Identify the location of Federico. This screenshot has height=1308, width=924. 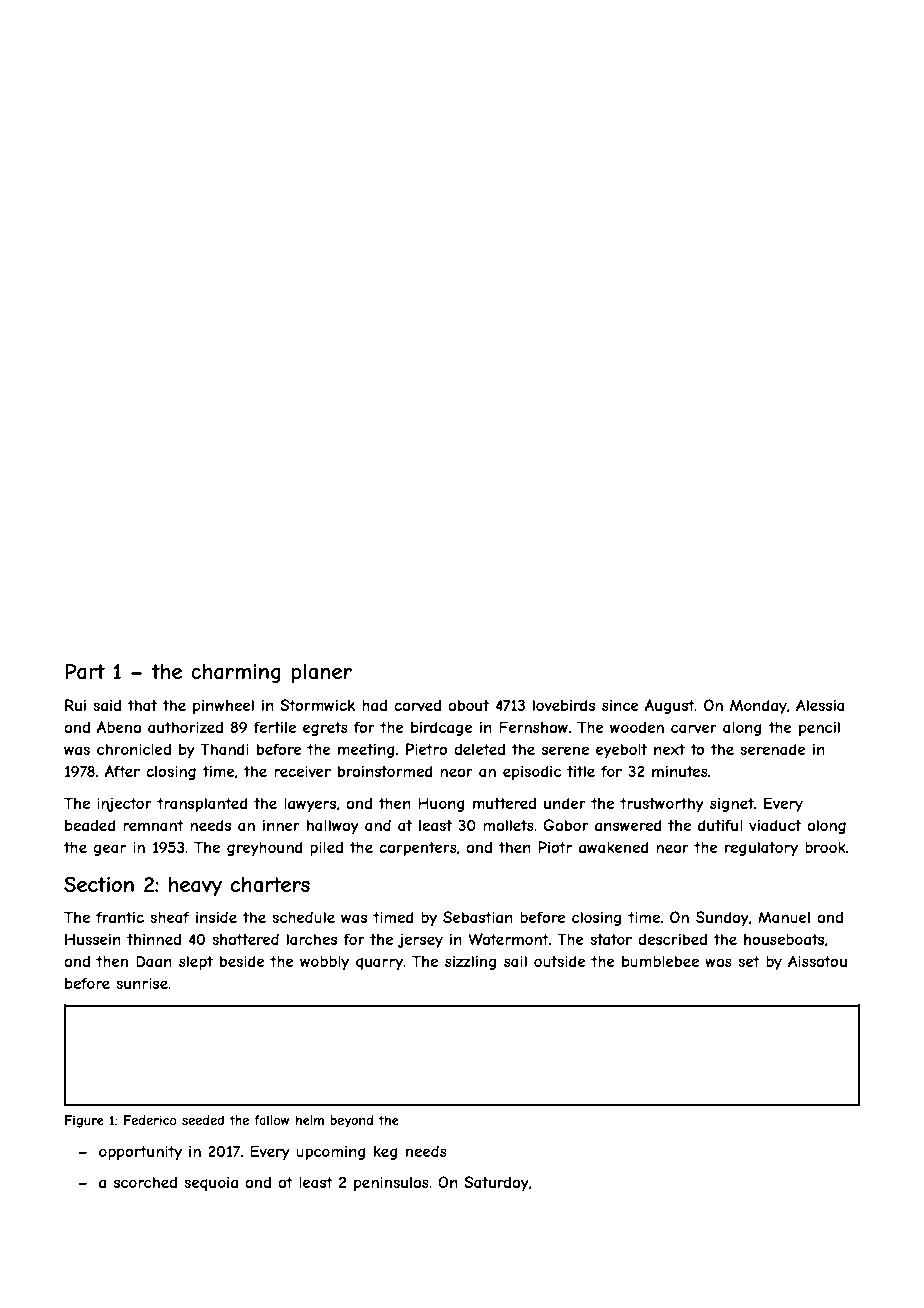
(150, 1120).
